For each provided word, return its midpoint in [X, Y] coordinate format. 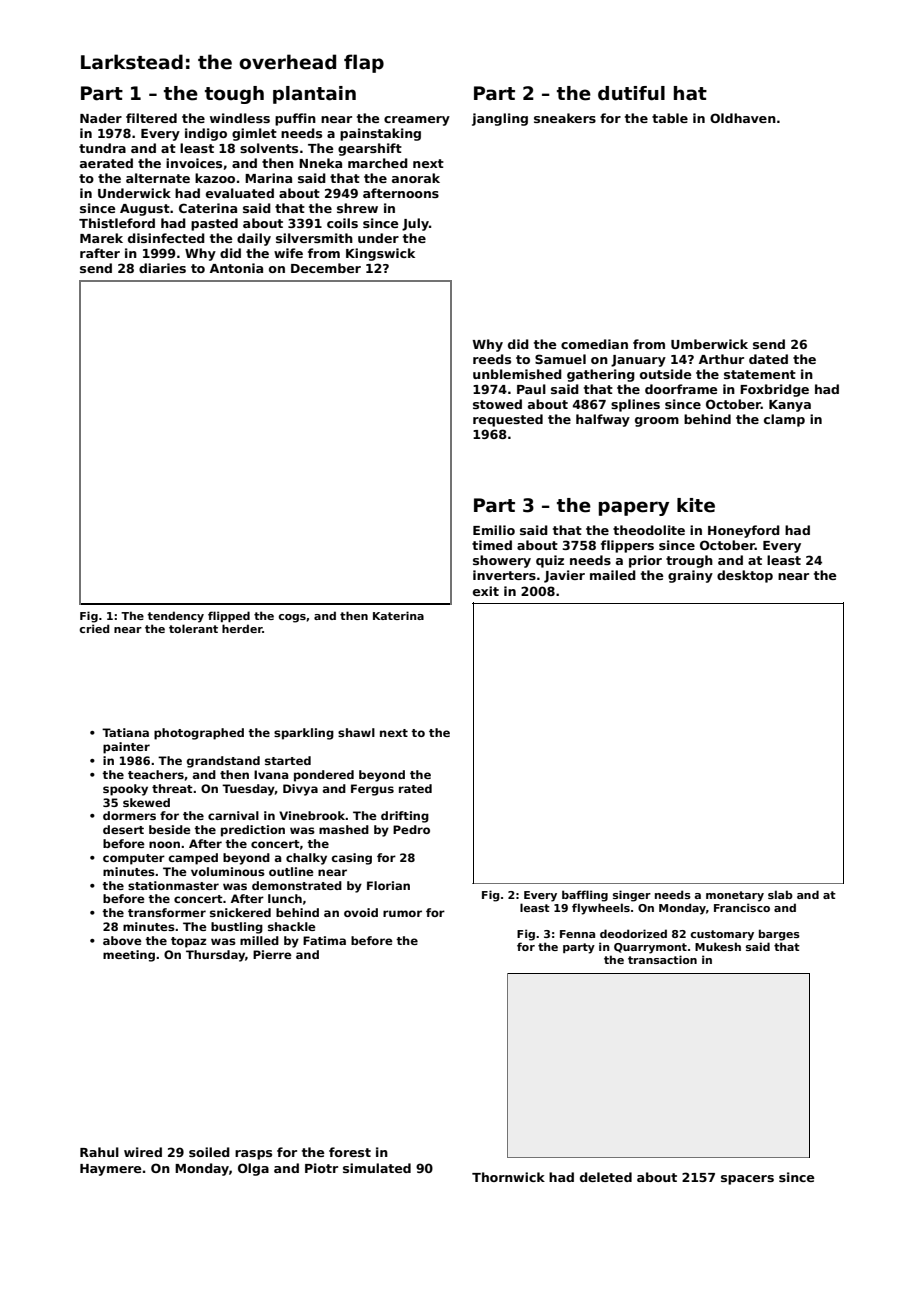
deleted [606, 1177]
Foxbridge [774, 390]
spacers [747, 1180]
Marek [101, 238]
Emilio [494, 530]
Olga [253, 1169]
